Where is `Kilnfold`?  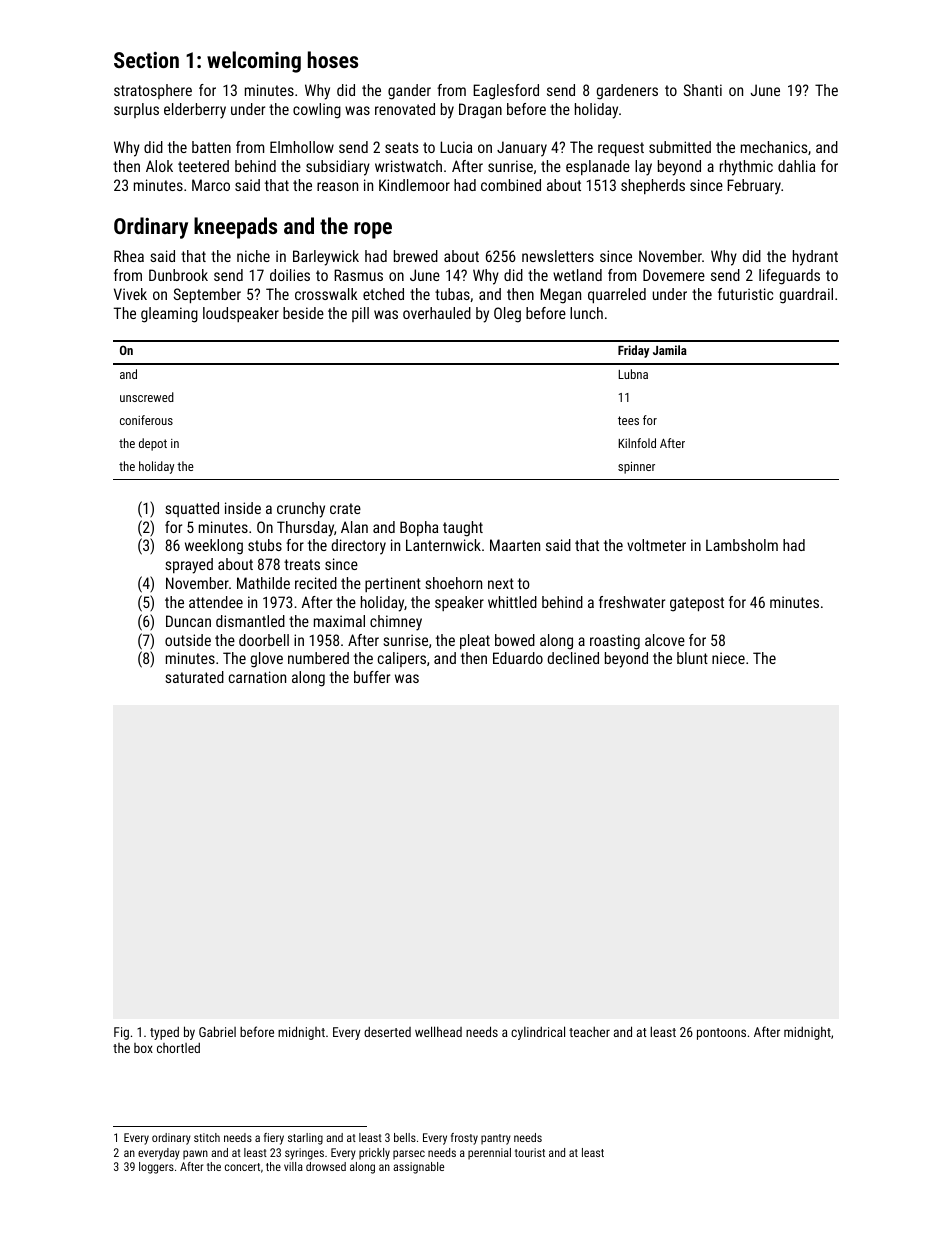
Kilnfold is located at coordinates (637, 443).
